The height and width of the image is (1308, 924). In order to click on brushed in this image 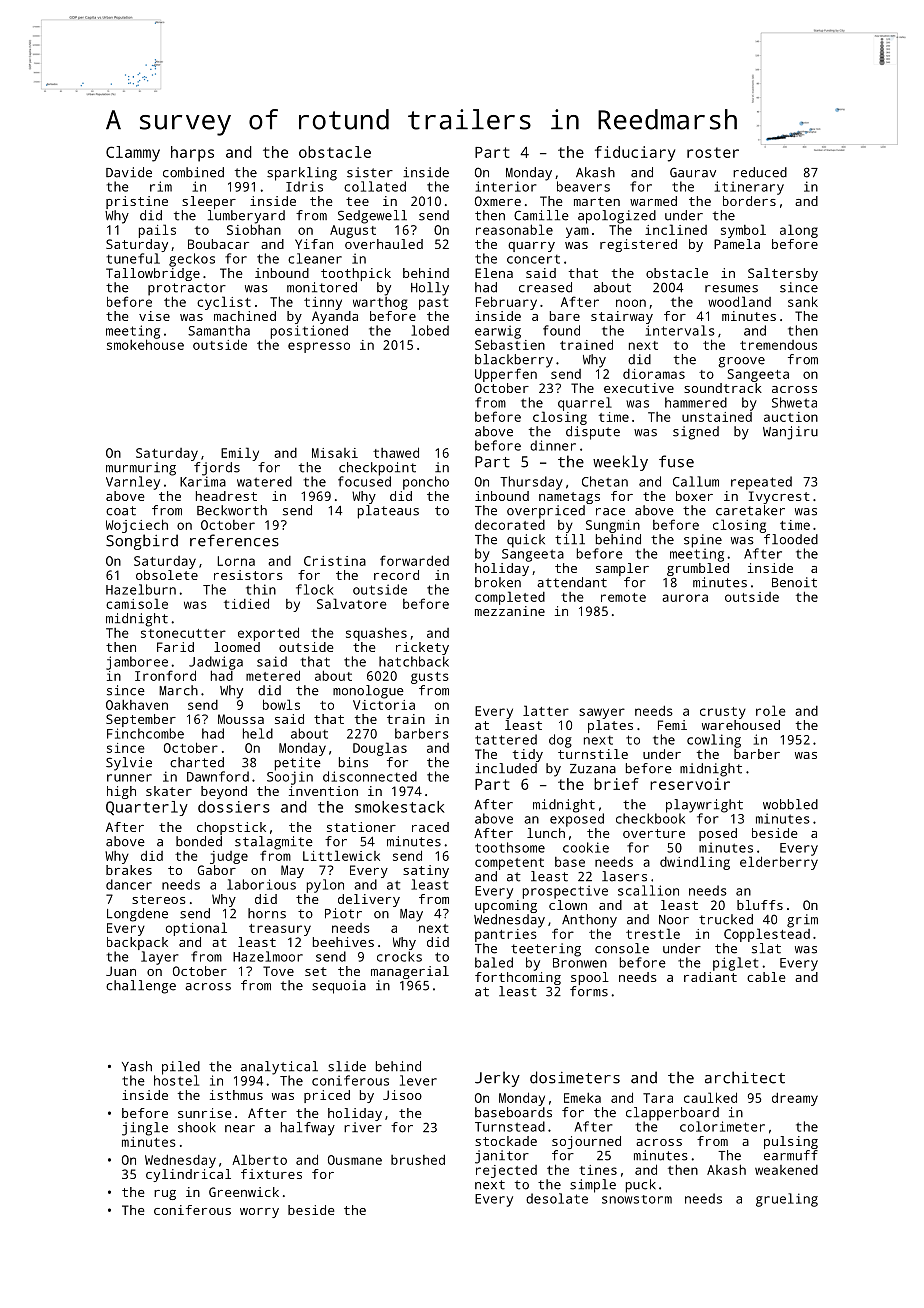, I will do `click(418, 1159)`.
